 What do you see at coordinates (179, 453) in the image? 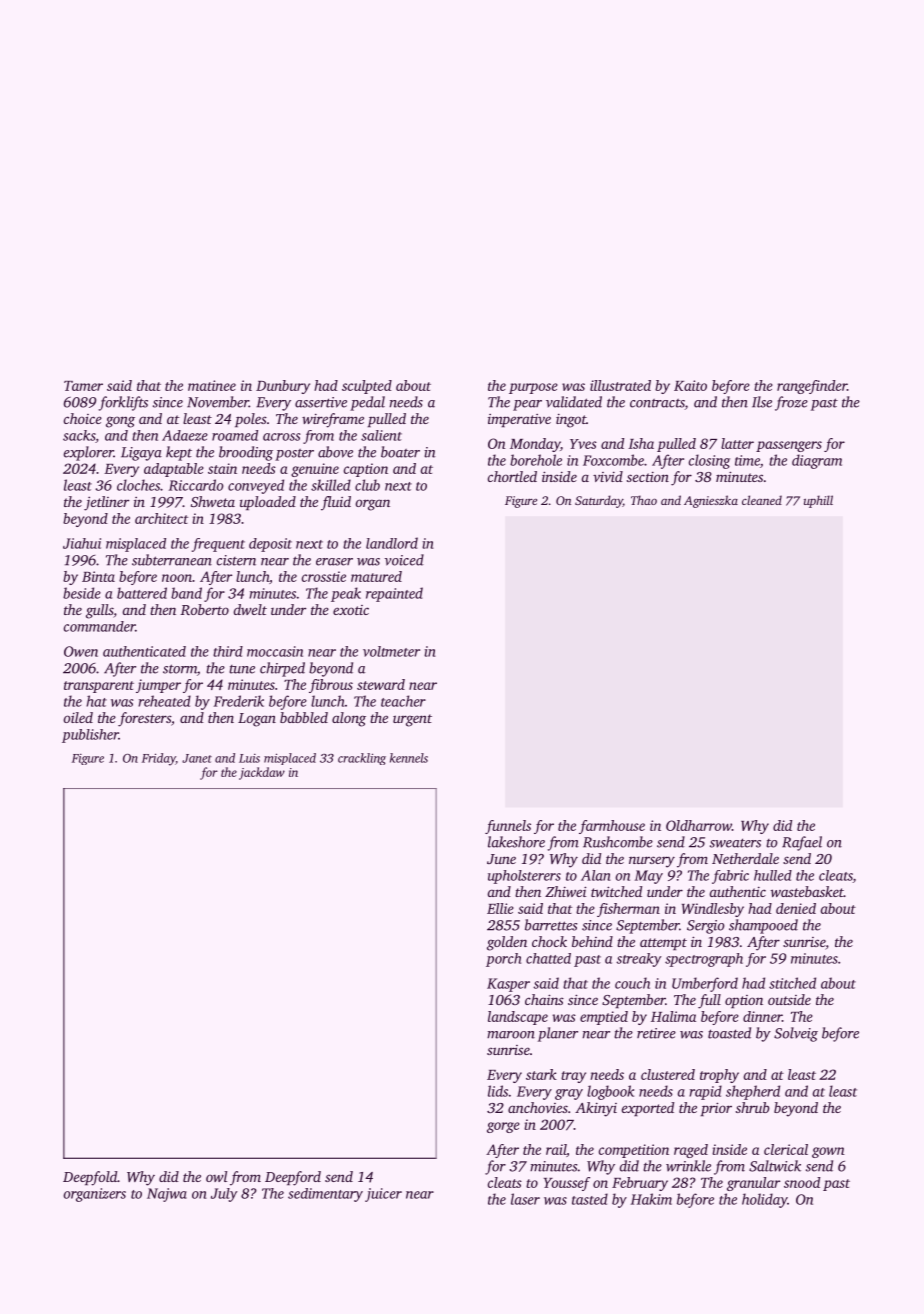
I see `kept` at bounding box center [179, 453].
